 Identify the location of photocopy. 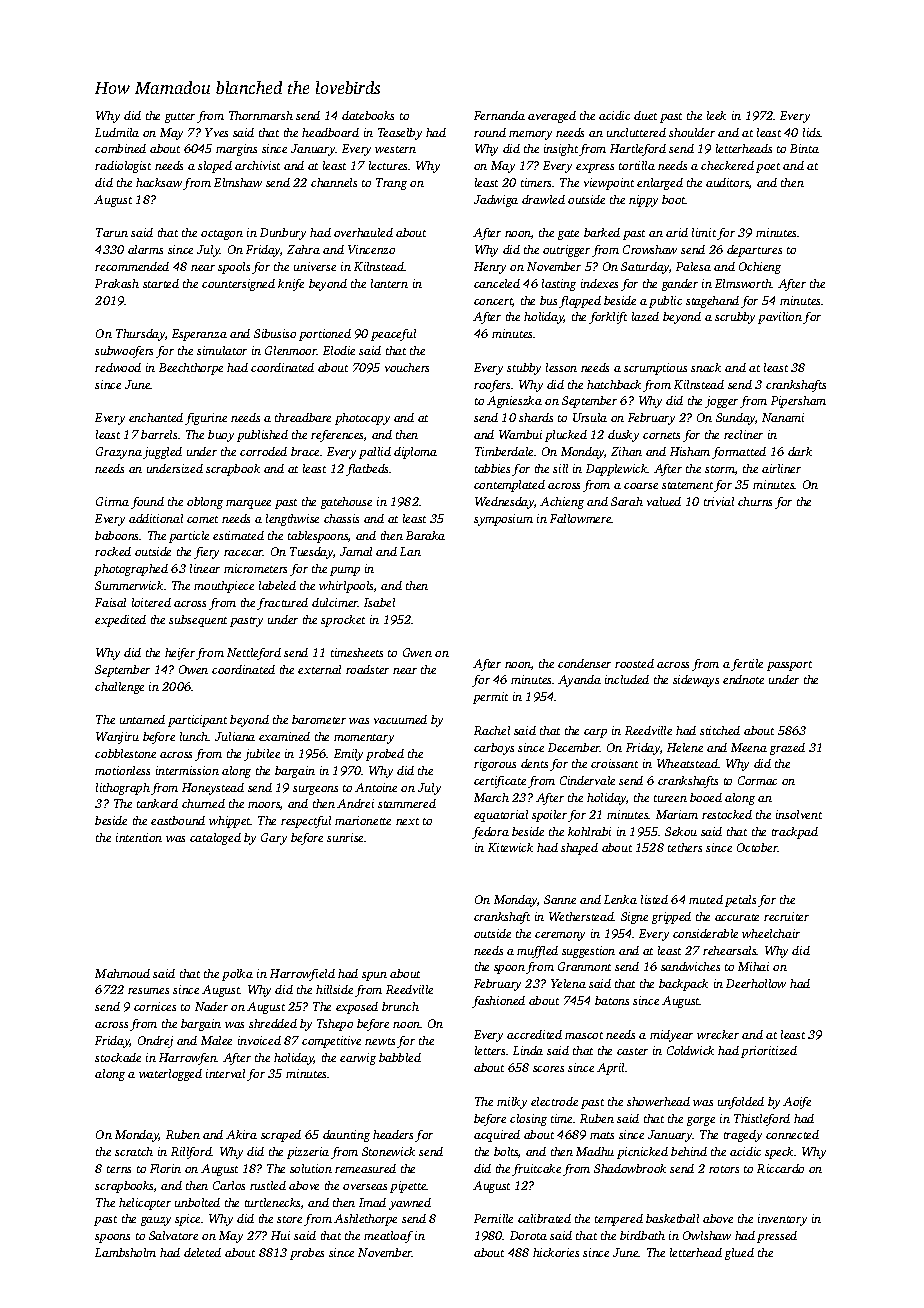
(362, 419).
